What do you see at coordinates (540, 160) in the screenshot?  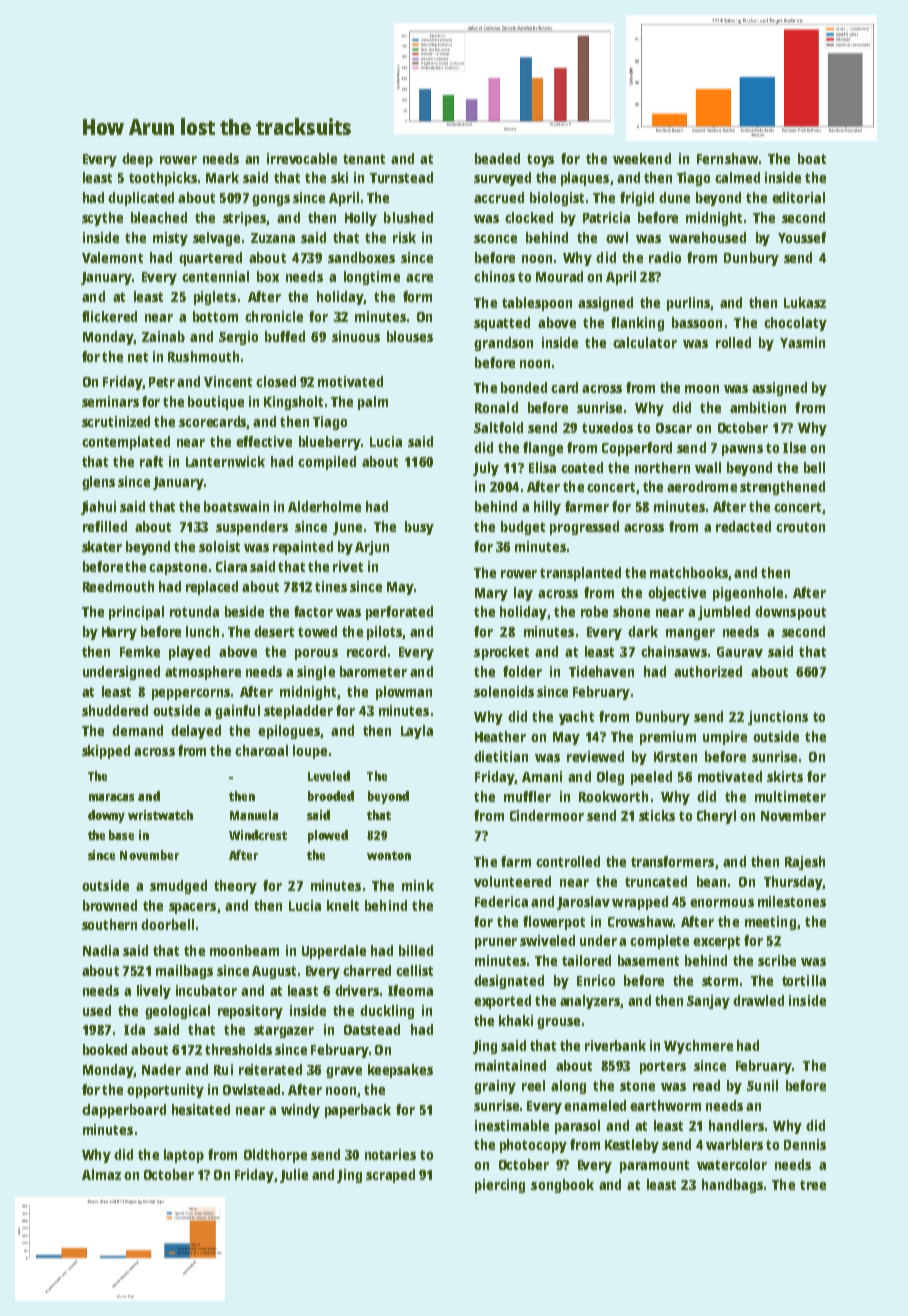 I see `toys` at bounding box center [540, 160].
